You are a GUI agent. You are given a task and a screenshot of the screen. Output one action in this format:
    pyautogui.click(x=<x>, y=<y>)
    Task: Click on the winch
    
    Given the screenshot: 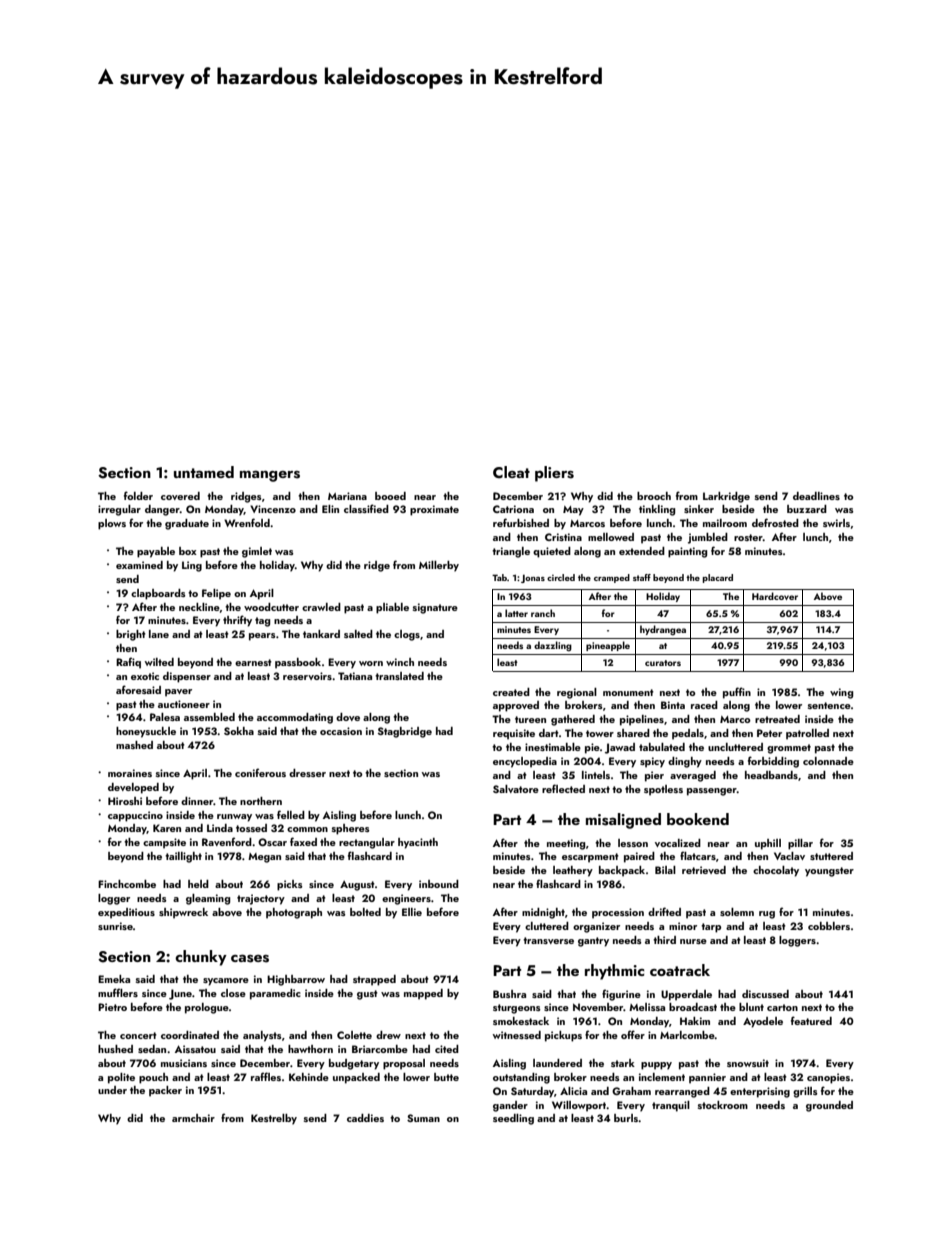 What is the action you would take?
    pyautogui.click(x=400, y=662)
